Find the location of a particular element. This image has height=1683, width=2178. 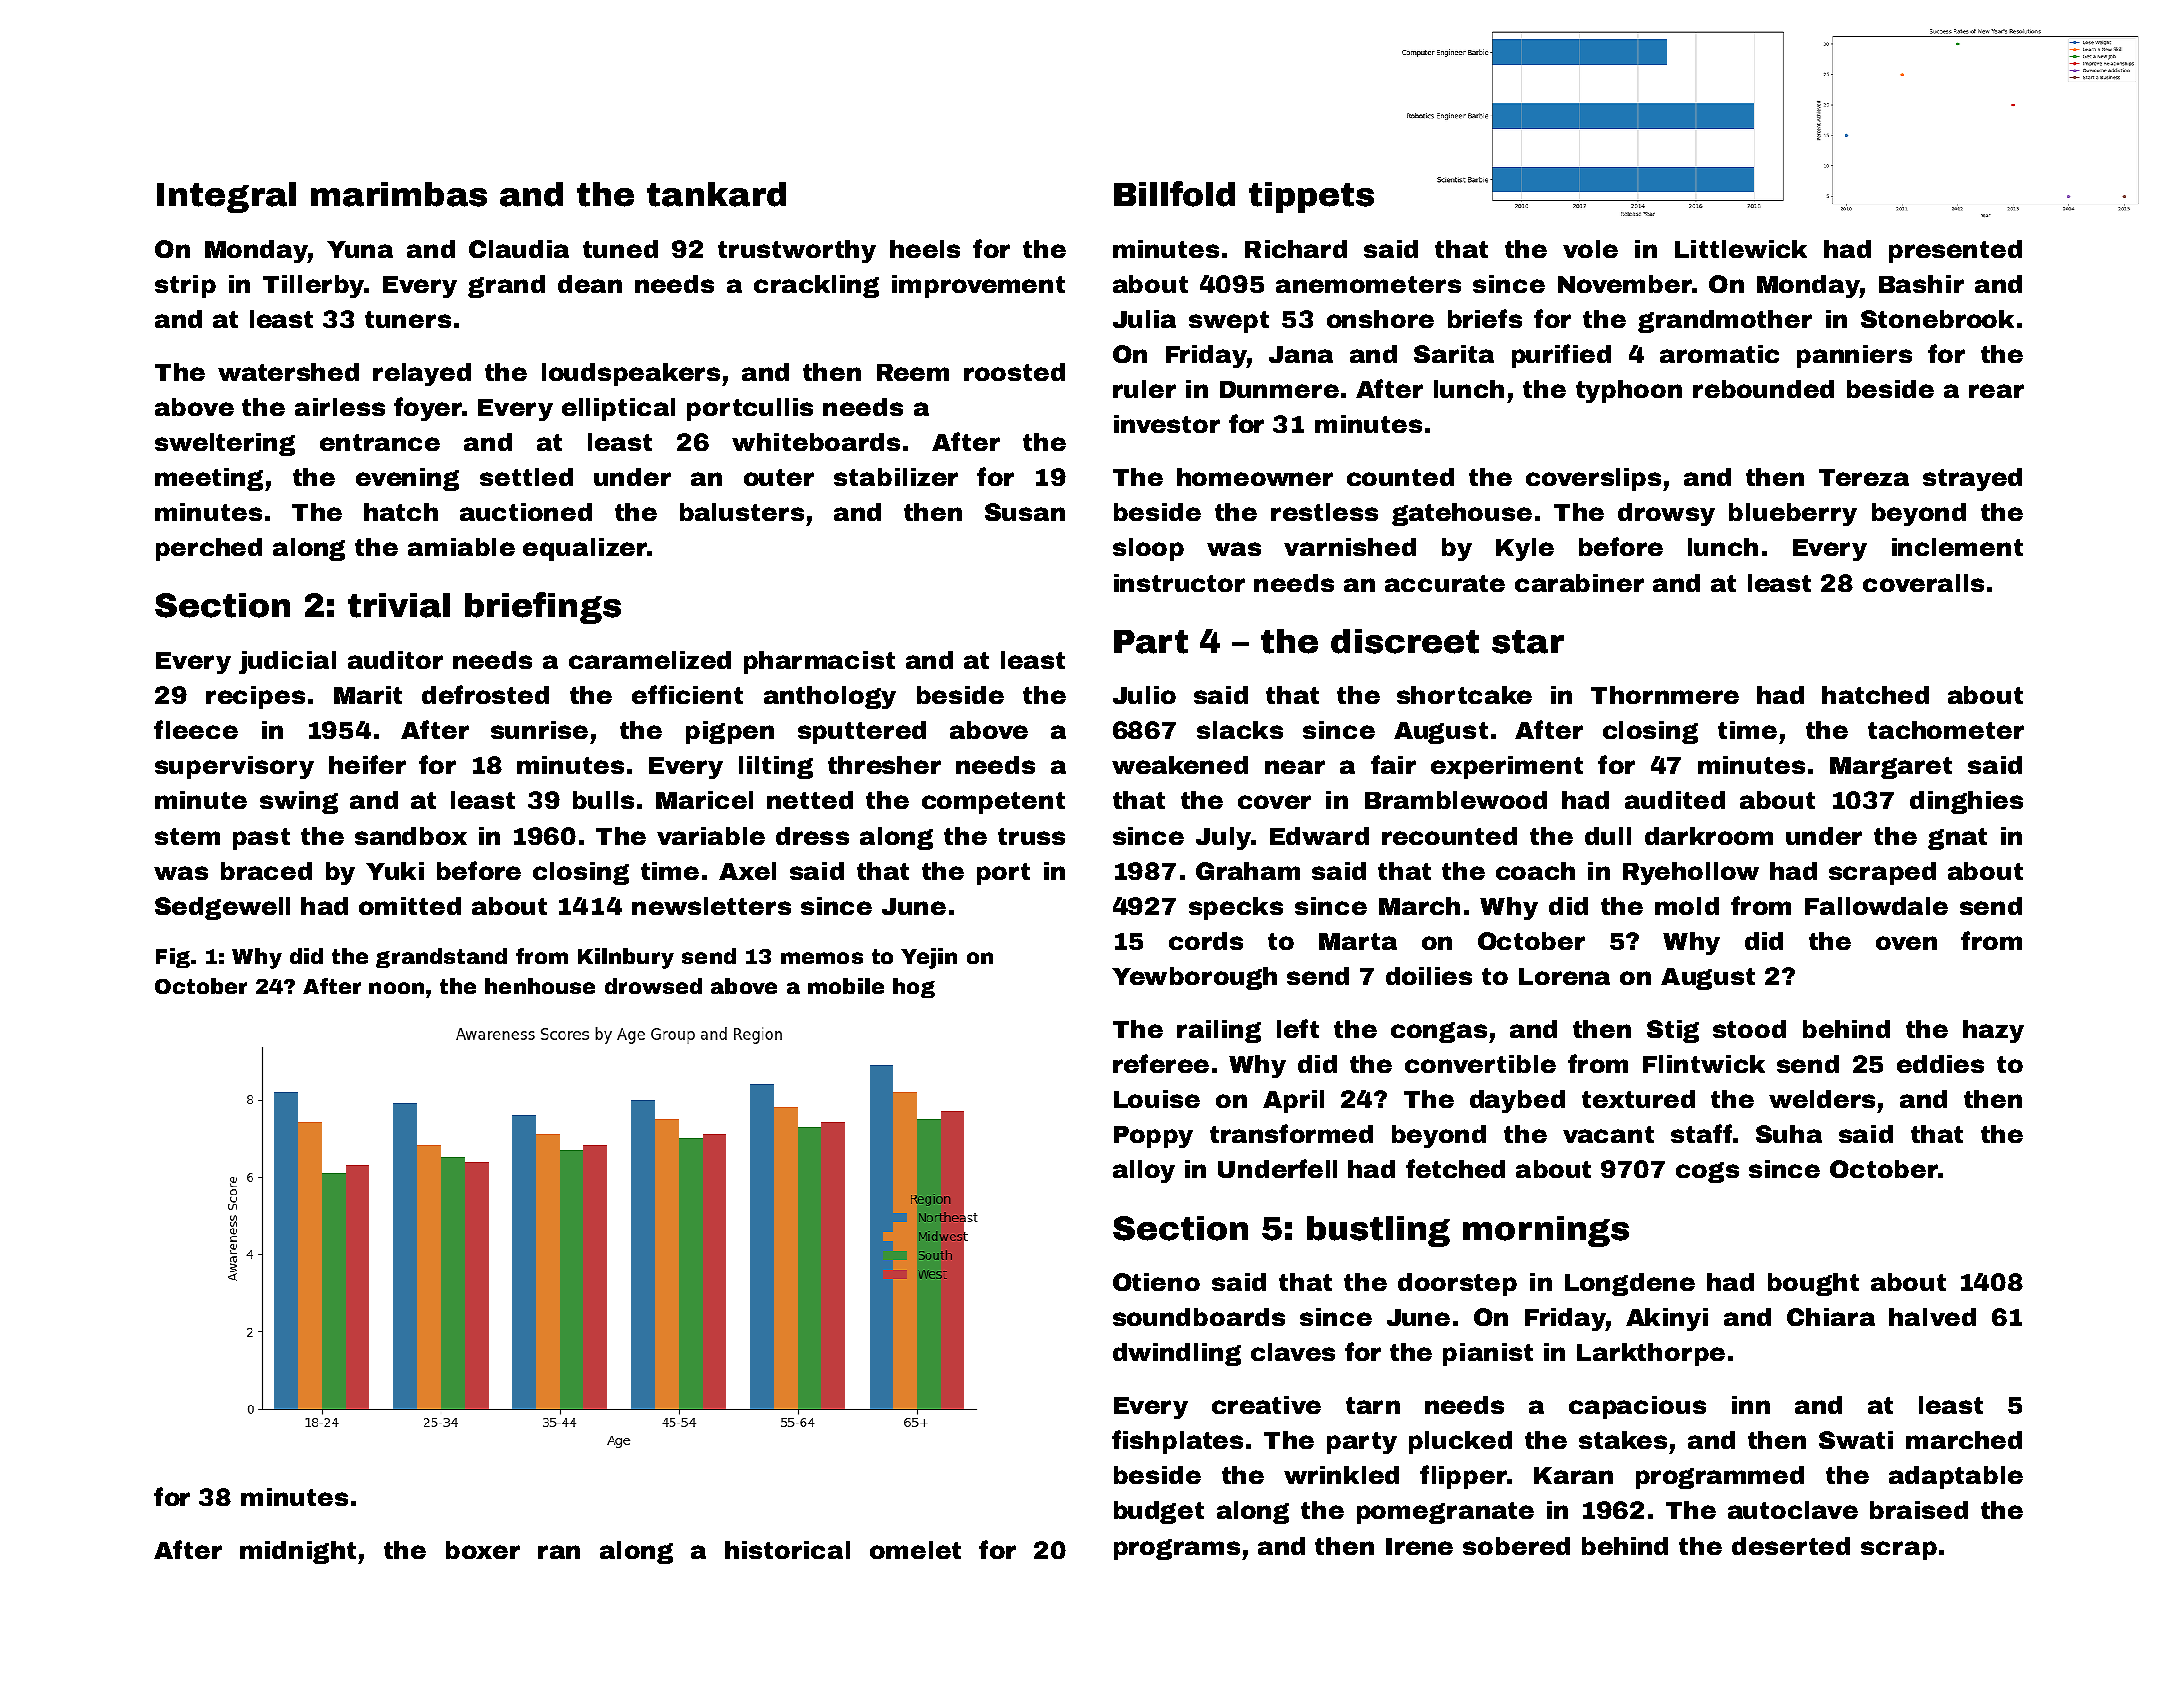

Integral is located at coordinates (226, 197).
